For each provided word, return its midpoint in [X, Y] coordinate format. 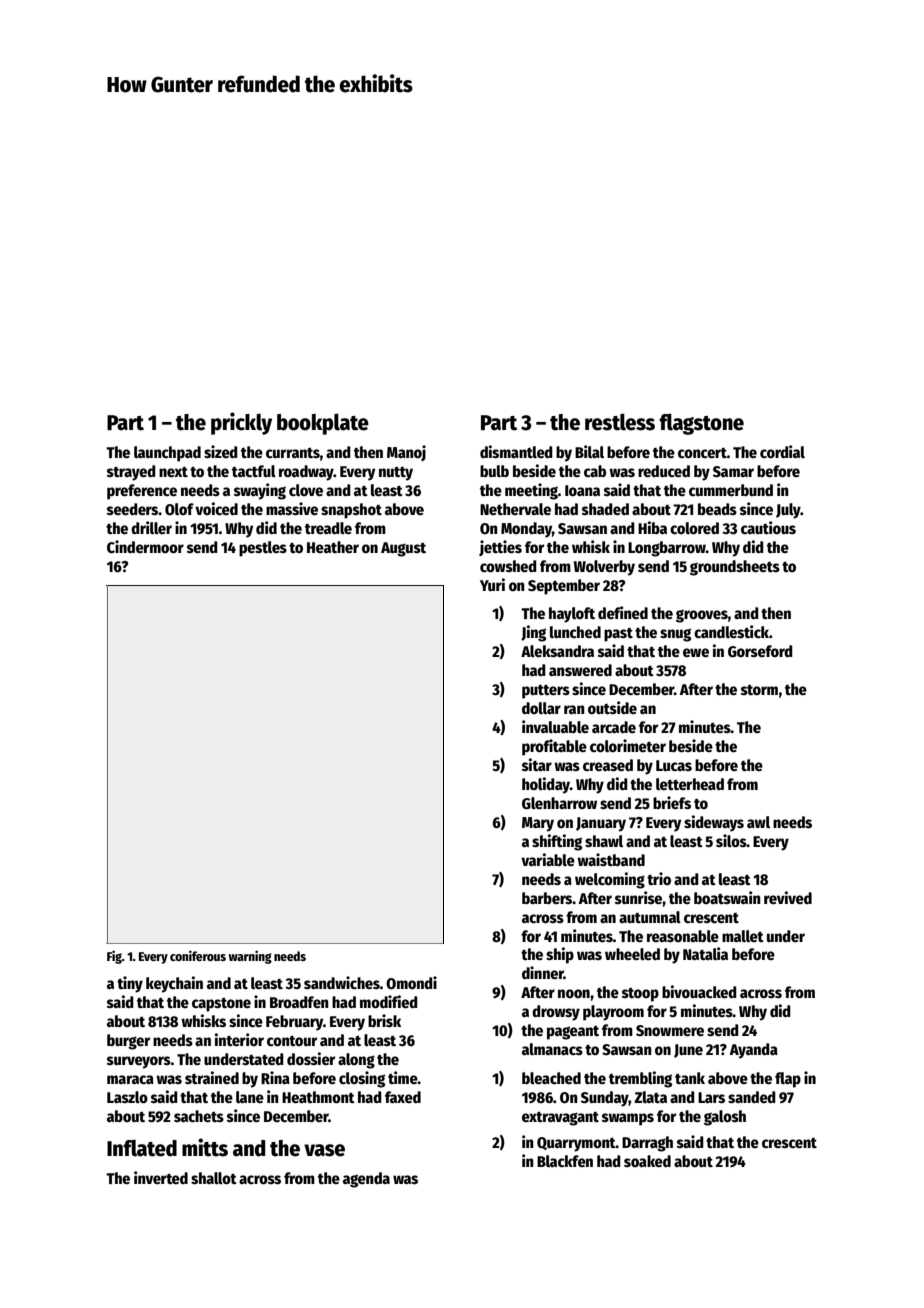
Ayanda [754, 1051]
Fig [114, 957]
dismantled [516, 452]
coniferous [198, 955]
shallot [214, 1178]
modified [389, 1002]
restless [620, 422]
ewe [696, 653]
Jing [533, 633]
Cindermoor [145, 547]
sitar [537, 764]
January [601, 824]
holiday [546, 785]
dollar [541, 708]
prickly [241, 423]
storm [759, 690]
